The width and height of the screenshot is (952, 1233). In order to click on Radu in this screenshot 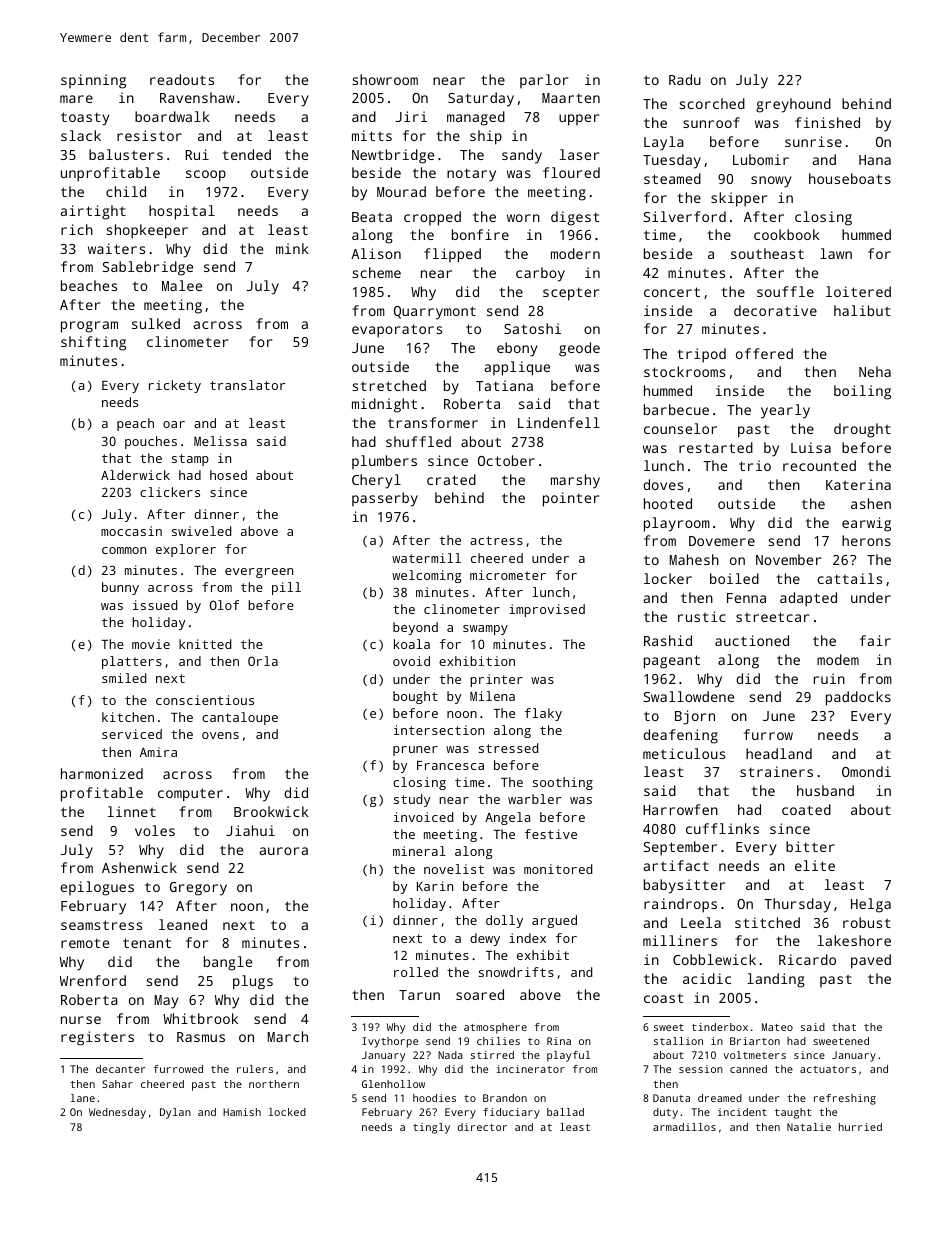, I will do `click(685, 79)`.
